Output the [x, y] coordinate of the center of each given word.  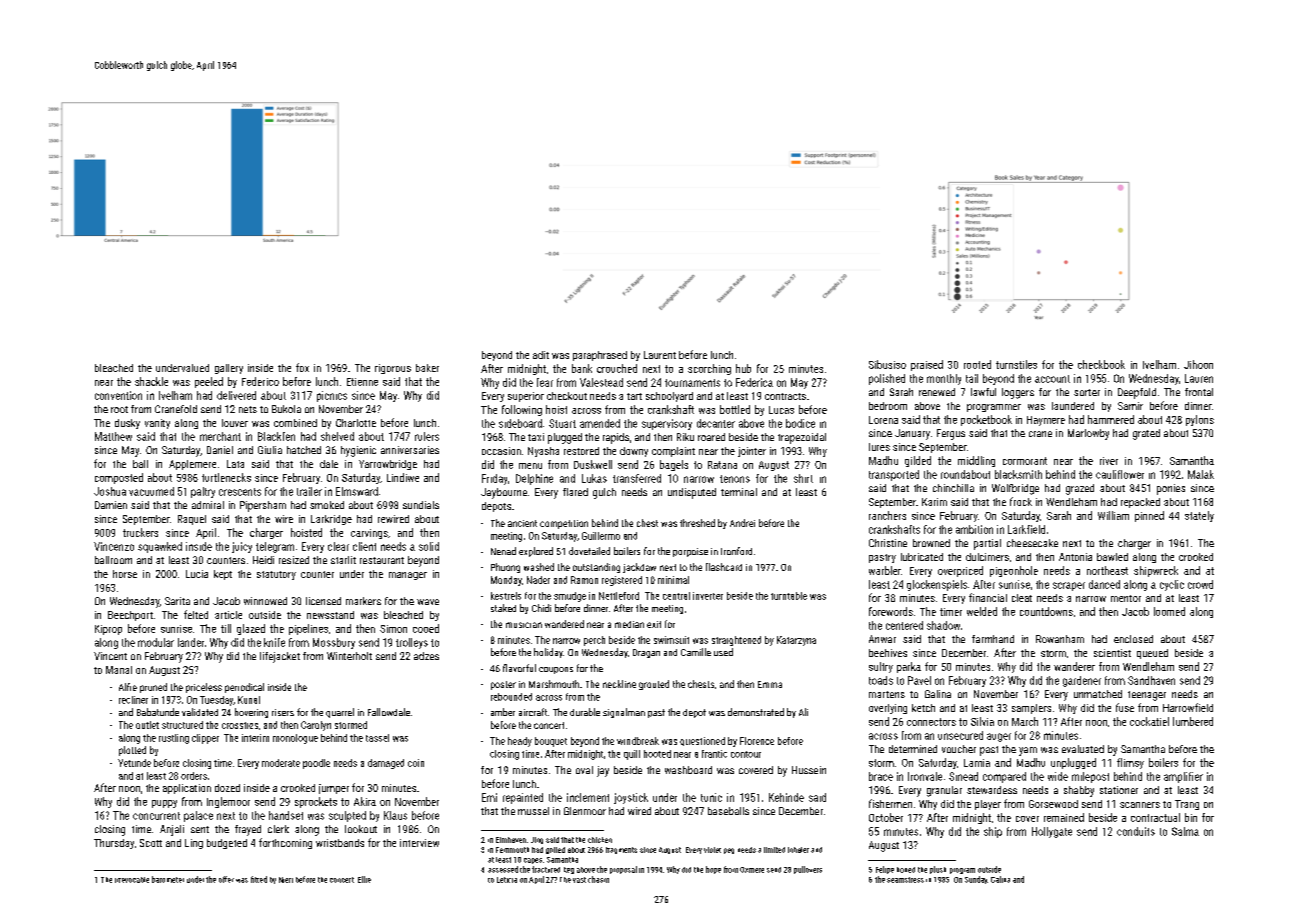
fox [302, 367]
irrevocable [132, 880]
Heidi [263, 560]
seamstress [905, 880]
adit [541, 355]
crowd [1200, 584]
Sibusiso [887, 364]
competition [564, 524]
